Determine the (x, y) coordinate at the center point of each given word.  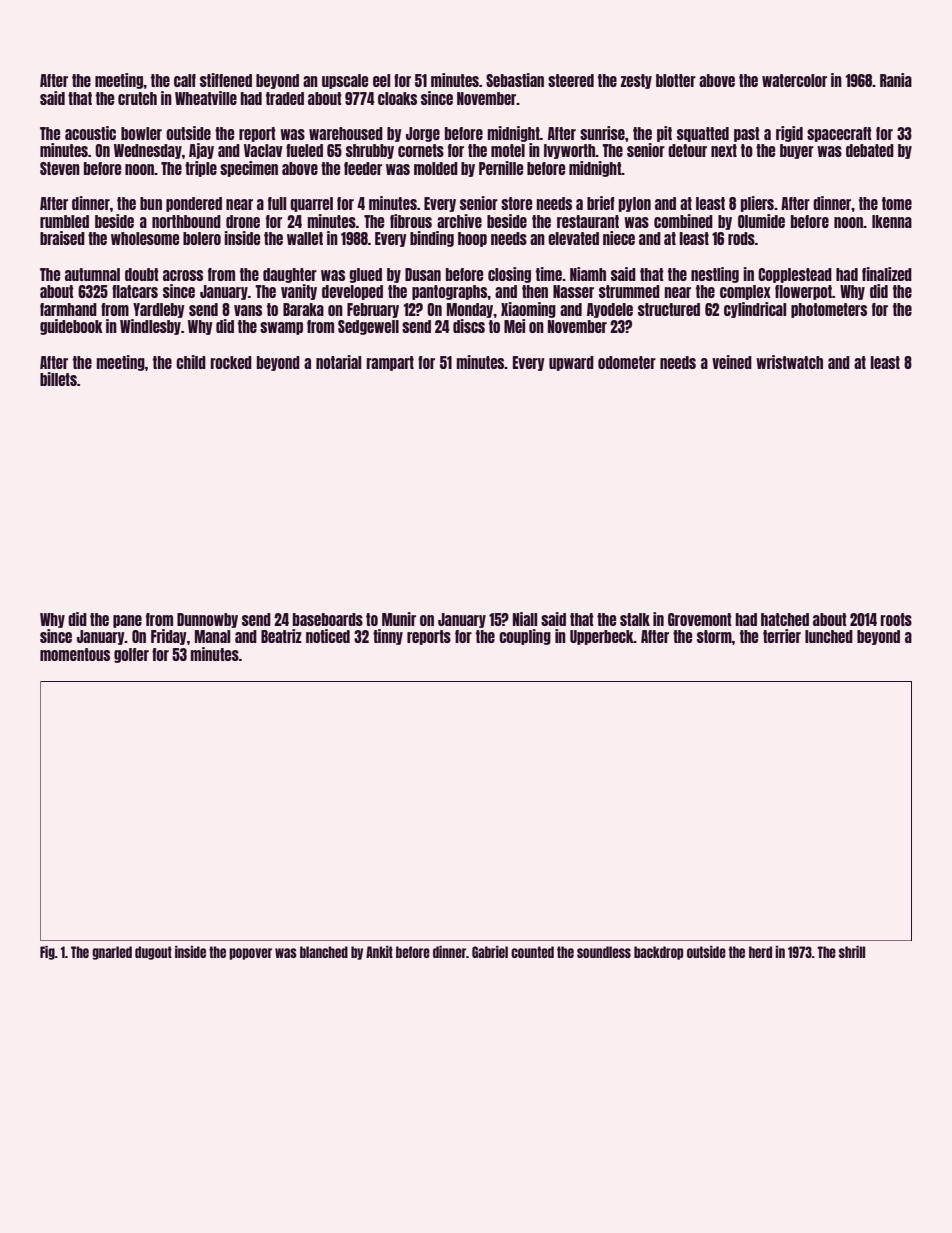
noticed (328, 636)
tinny (388, 637)
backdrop (658, 953)
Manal (212, 636)
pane (127, 621)
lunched (829, 636)
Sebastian (515, 80)
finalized (887, 274)
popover (250, 954)
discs (469, 326)
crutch (137, 98)
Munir (399, 619)
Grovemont (700, 619)
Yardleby (159, 310)
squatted (703, 134)
